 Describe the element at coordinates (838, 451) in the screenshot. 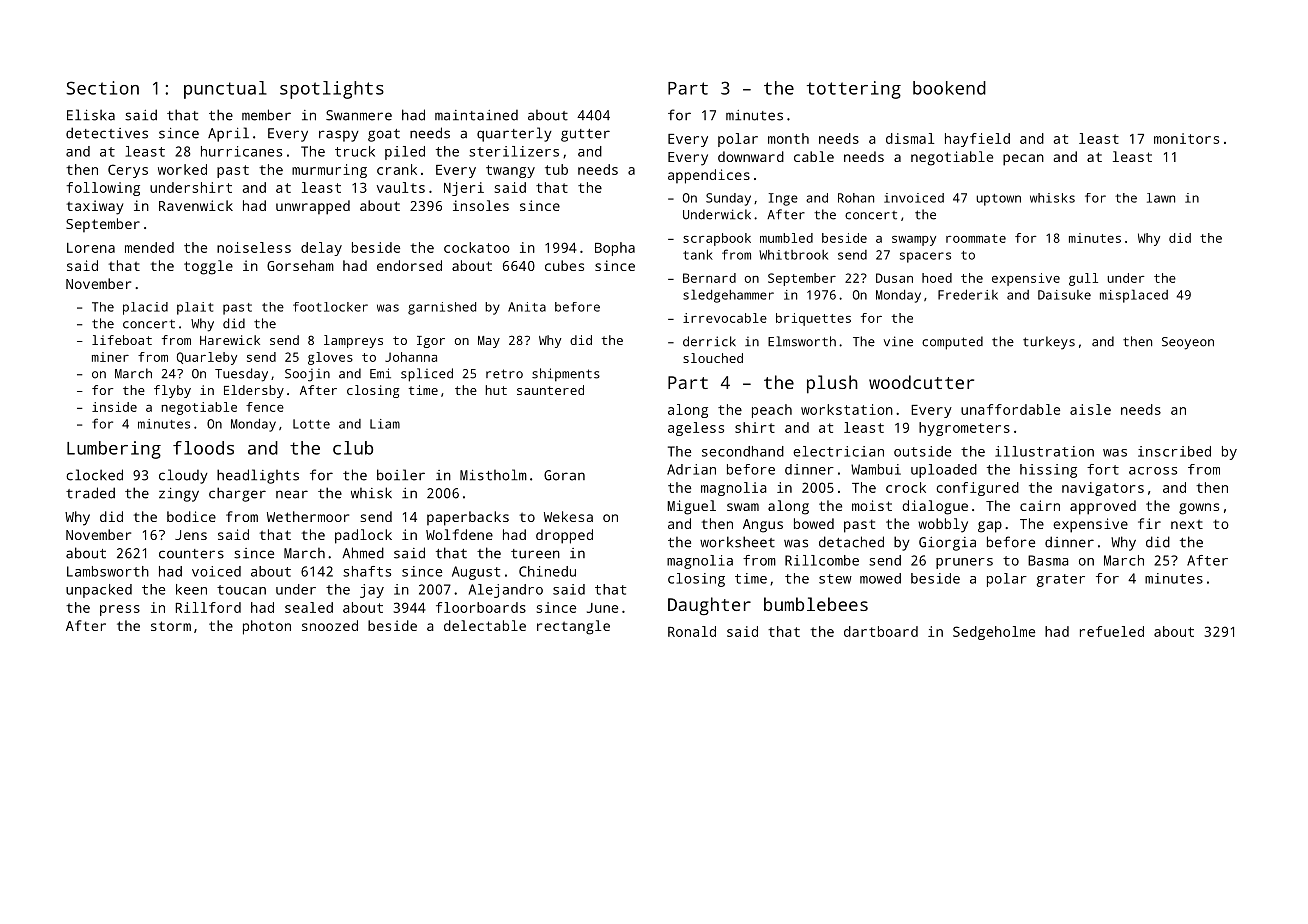

I see `electrician` at that location.
